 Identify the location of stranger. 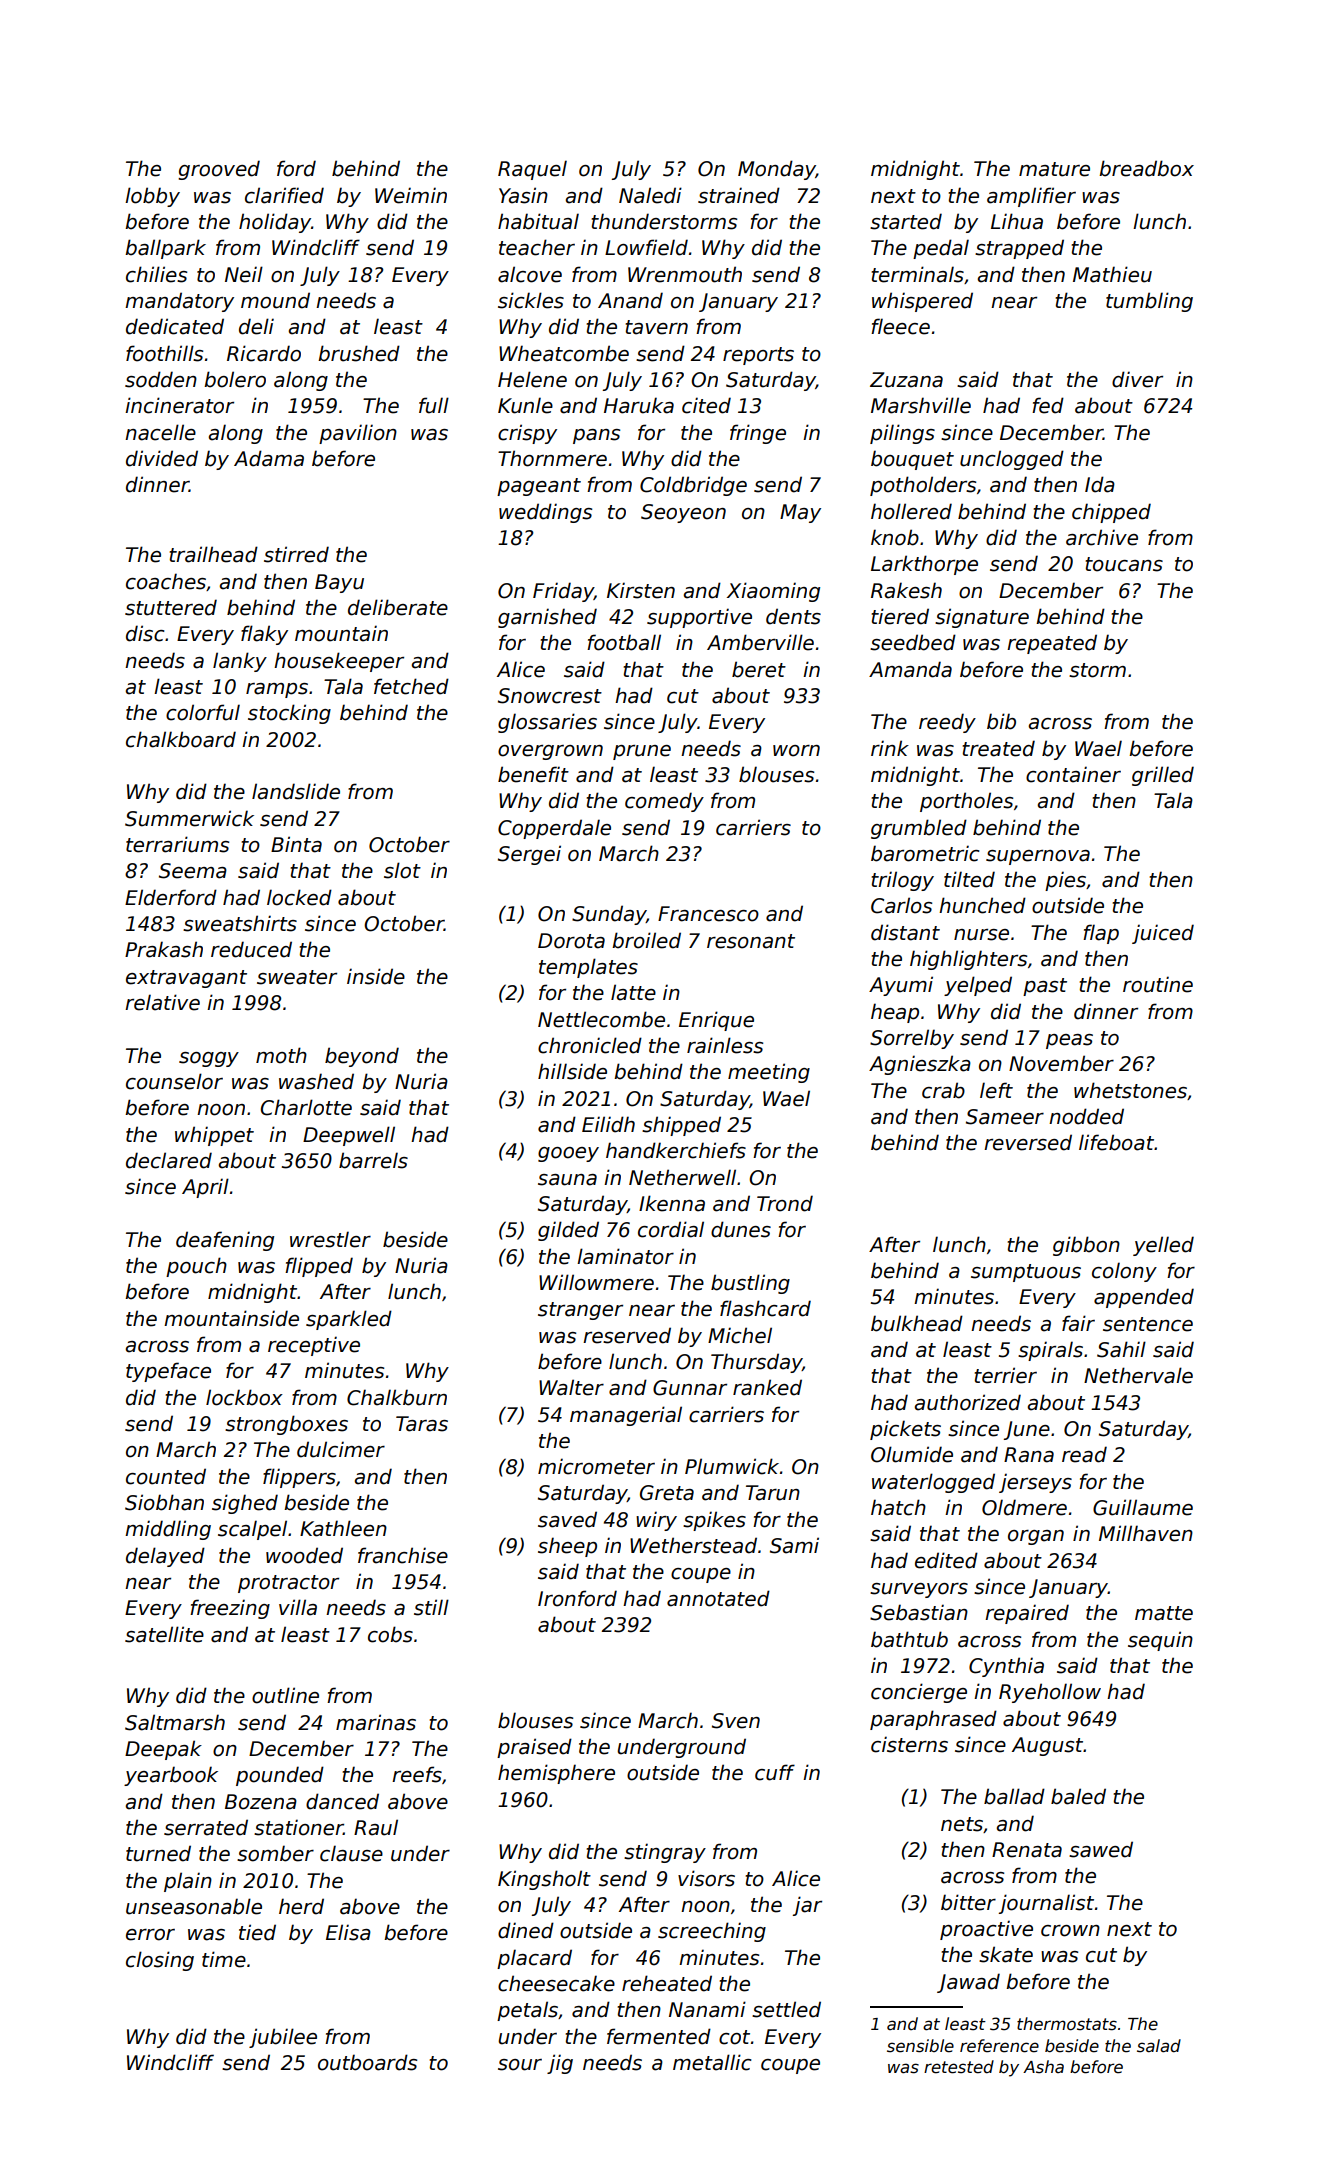
(580, 1311).
